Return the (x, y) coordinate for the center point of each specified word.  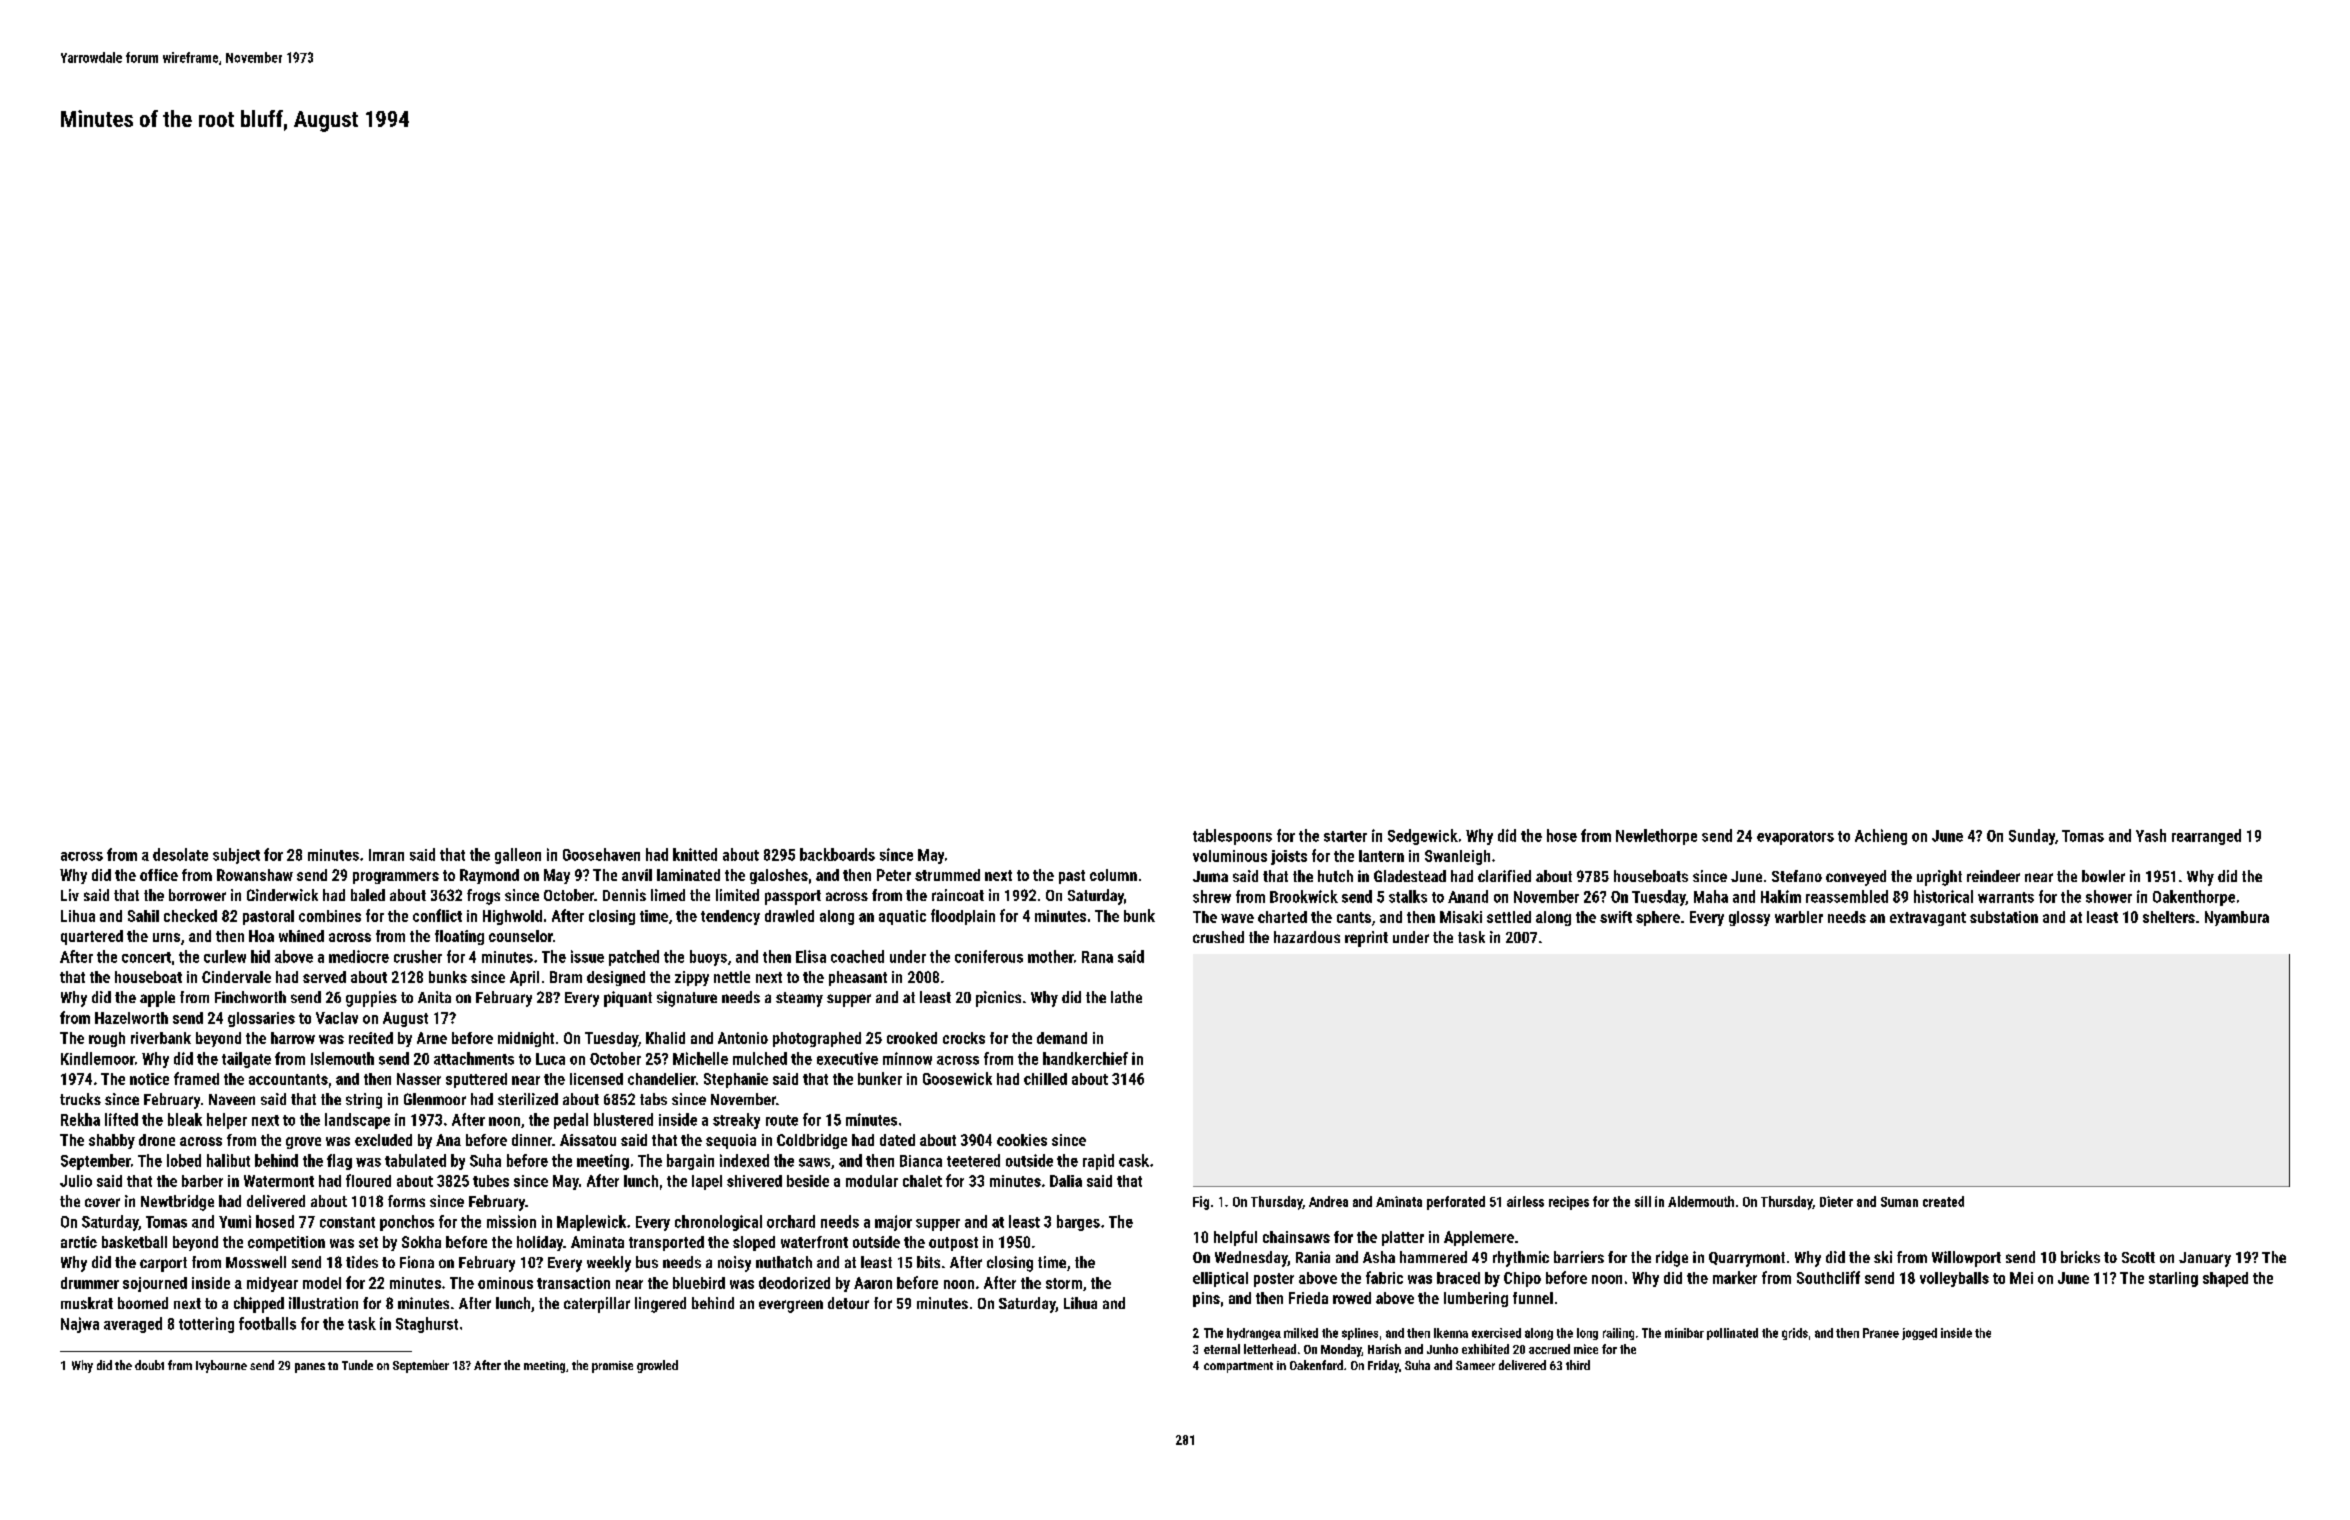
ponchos (407, 1223)
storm (1064, 1283)
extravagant (1928, 919)
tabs (653, 1099)
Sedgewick (1423, 837)
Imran (386, 855)
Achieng (1881, 837)
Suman (1899, 1202)
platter (1403, 1238)
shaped (2225, 1279)
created (1943, 1201)
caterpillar (597, 1305)
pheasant (858, 978)
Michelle (700, 1058)
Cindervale (236, 977)
